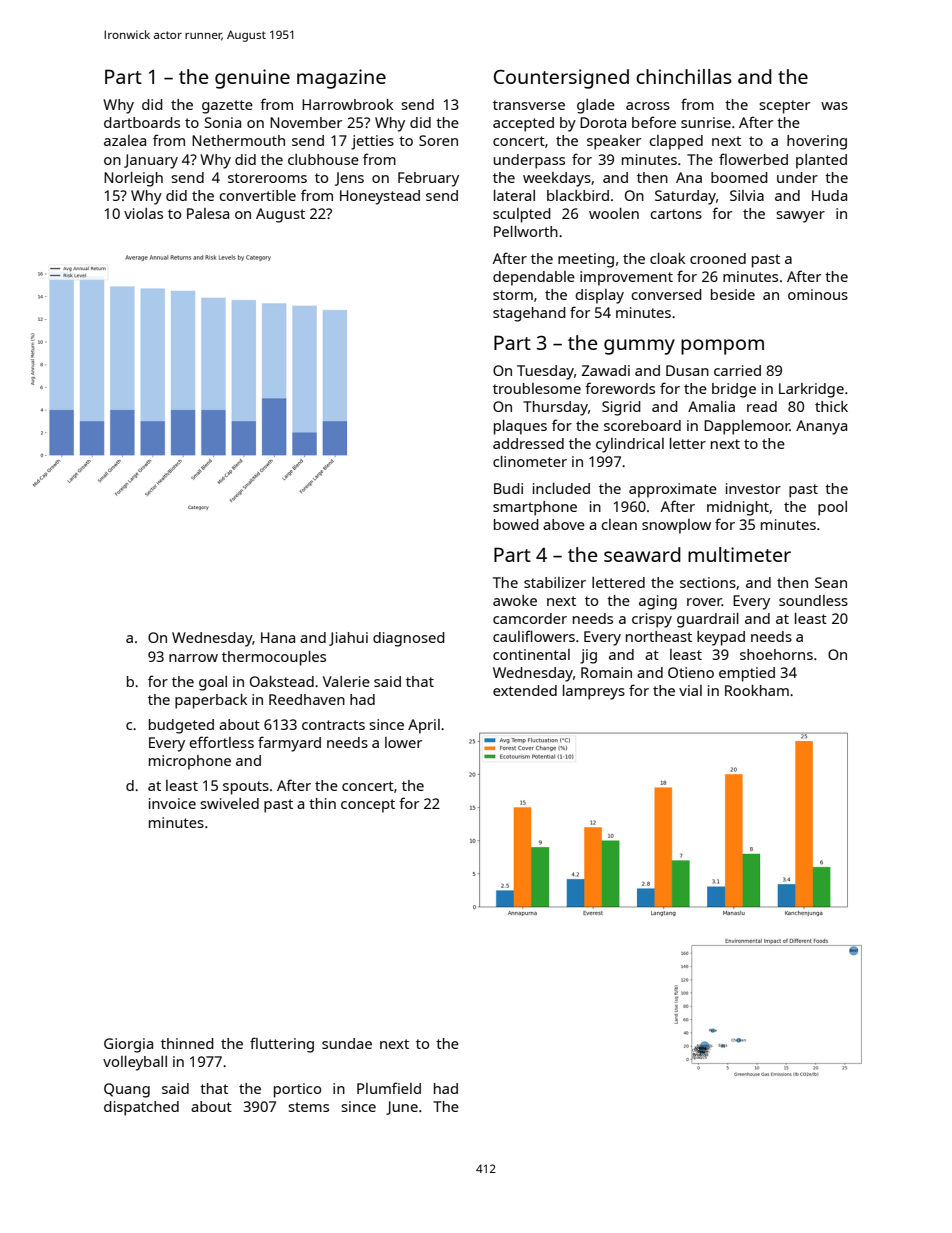 This page has height=1233, width=952. Describe the element at coordinates (229, 803) in the page. I see `swiveled` at that location.
